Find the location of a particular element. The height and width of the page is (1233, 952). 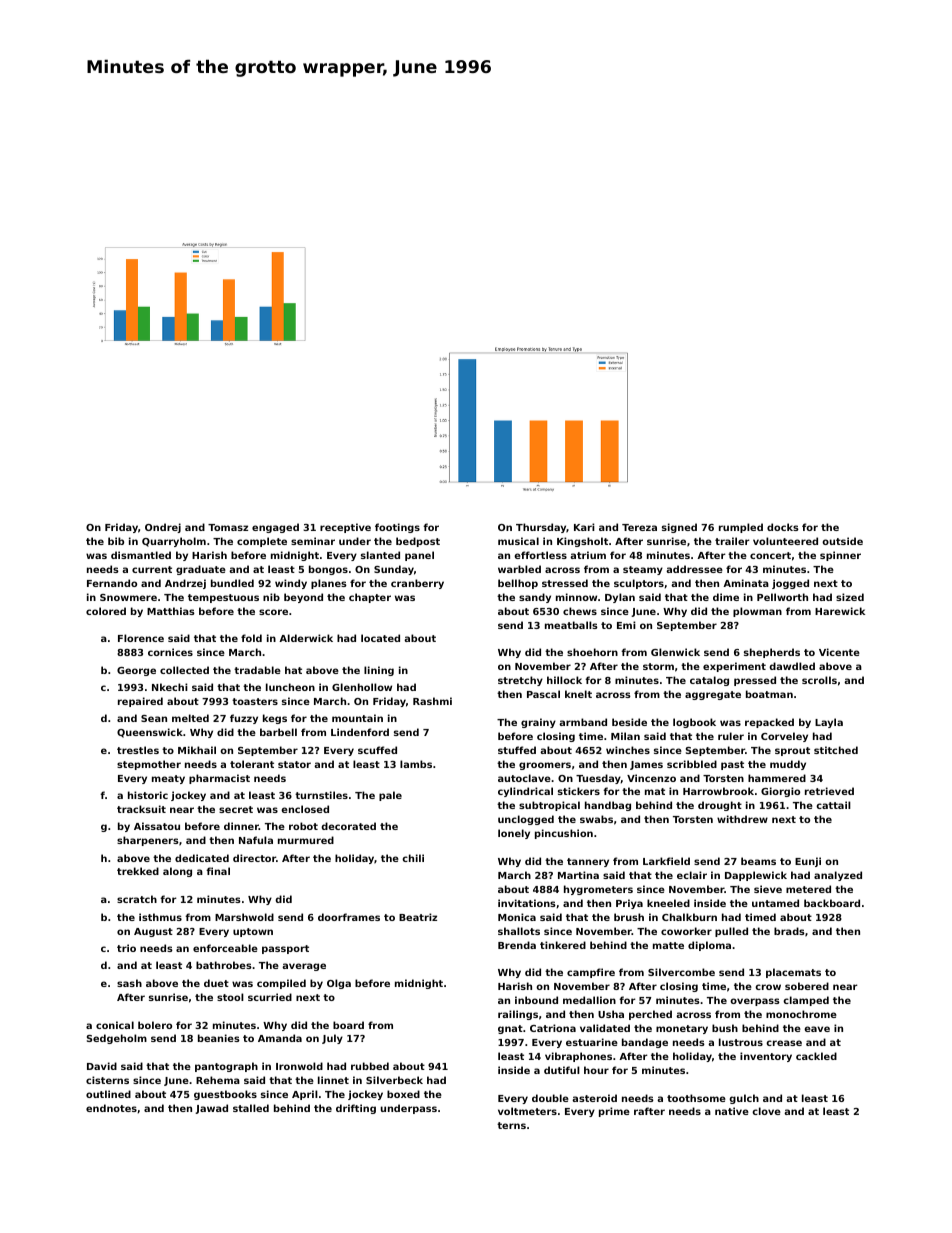

engaged is located at coordinates (275, 528).
